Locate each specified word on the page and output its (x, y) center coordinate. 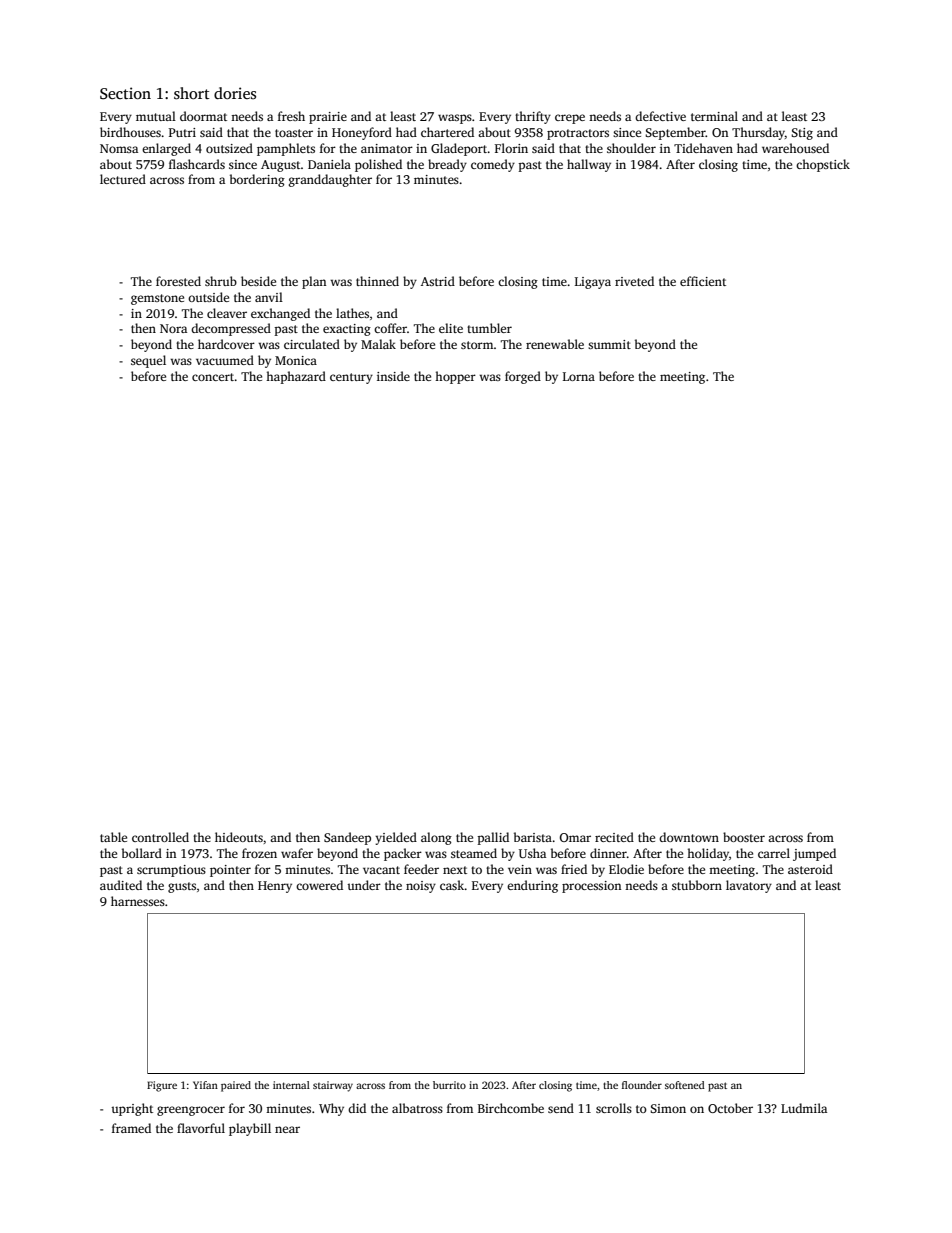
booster (744, 837)
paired (236, 1086)
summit (609, 344)
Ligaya (593, 283)
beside (258, 281)
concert (213, 377)
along (436, 838)
